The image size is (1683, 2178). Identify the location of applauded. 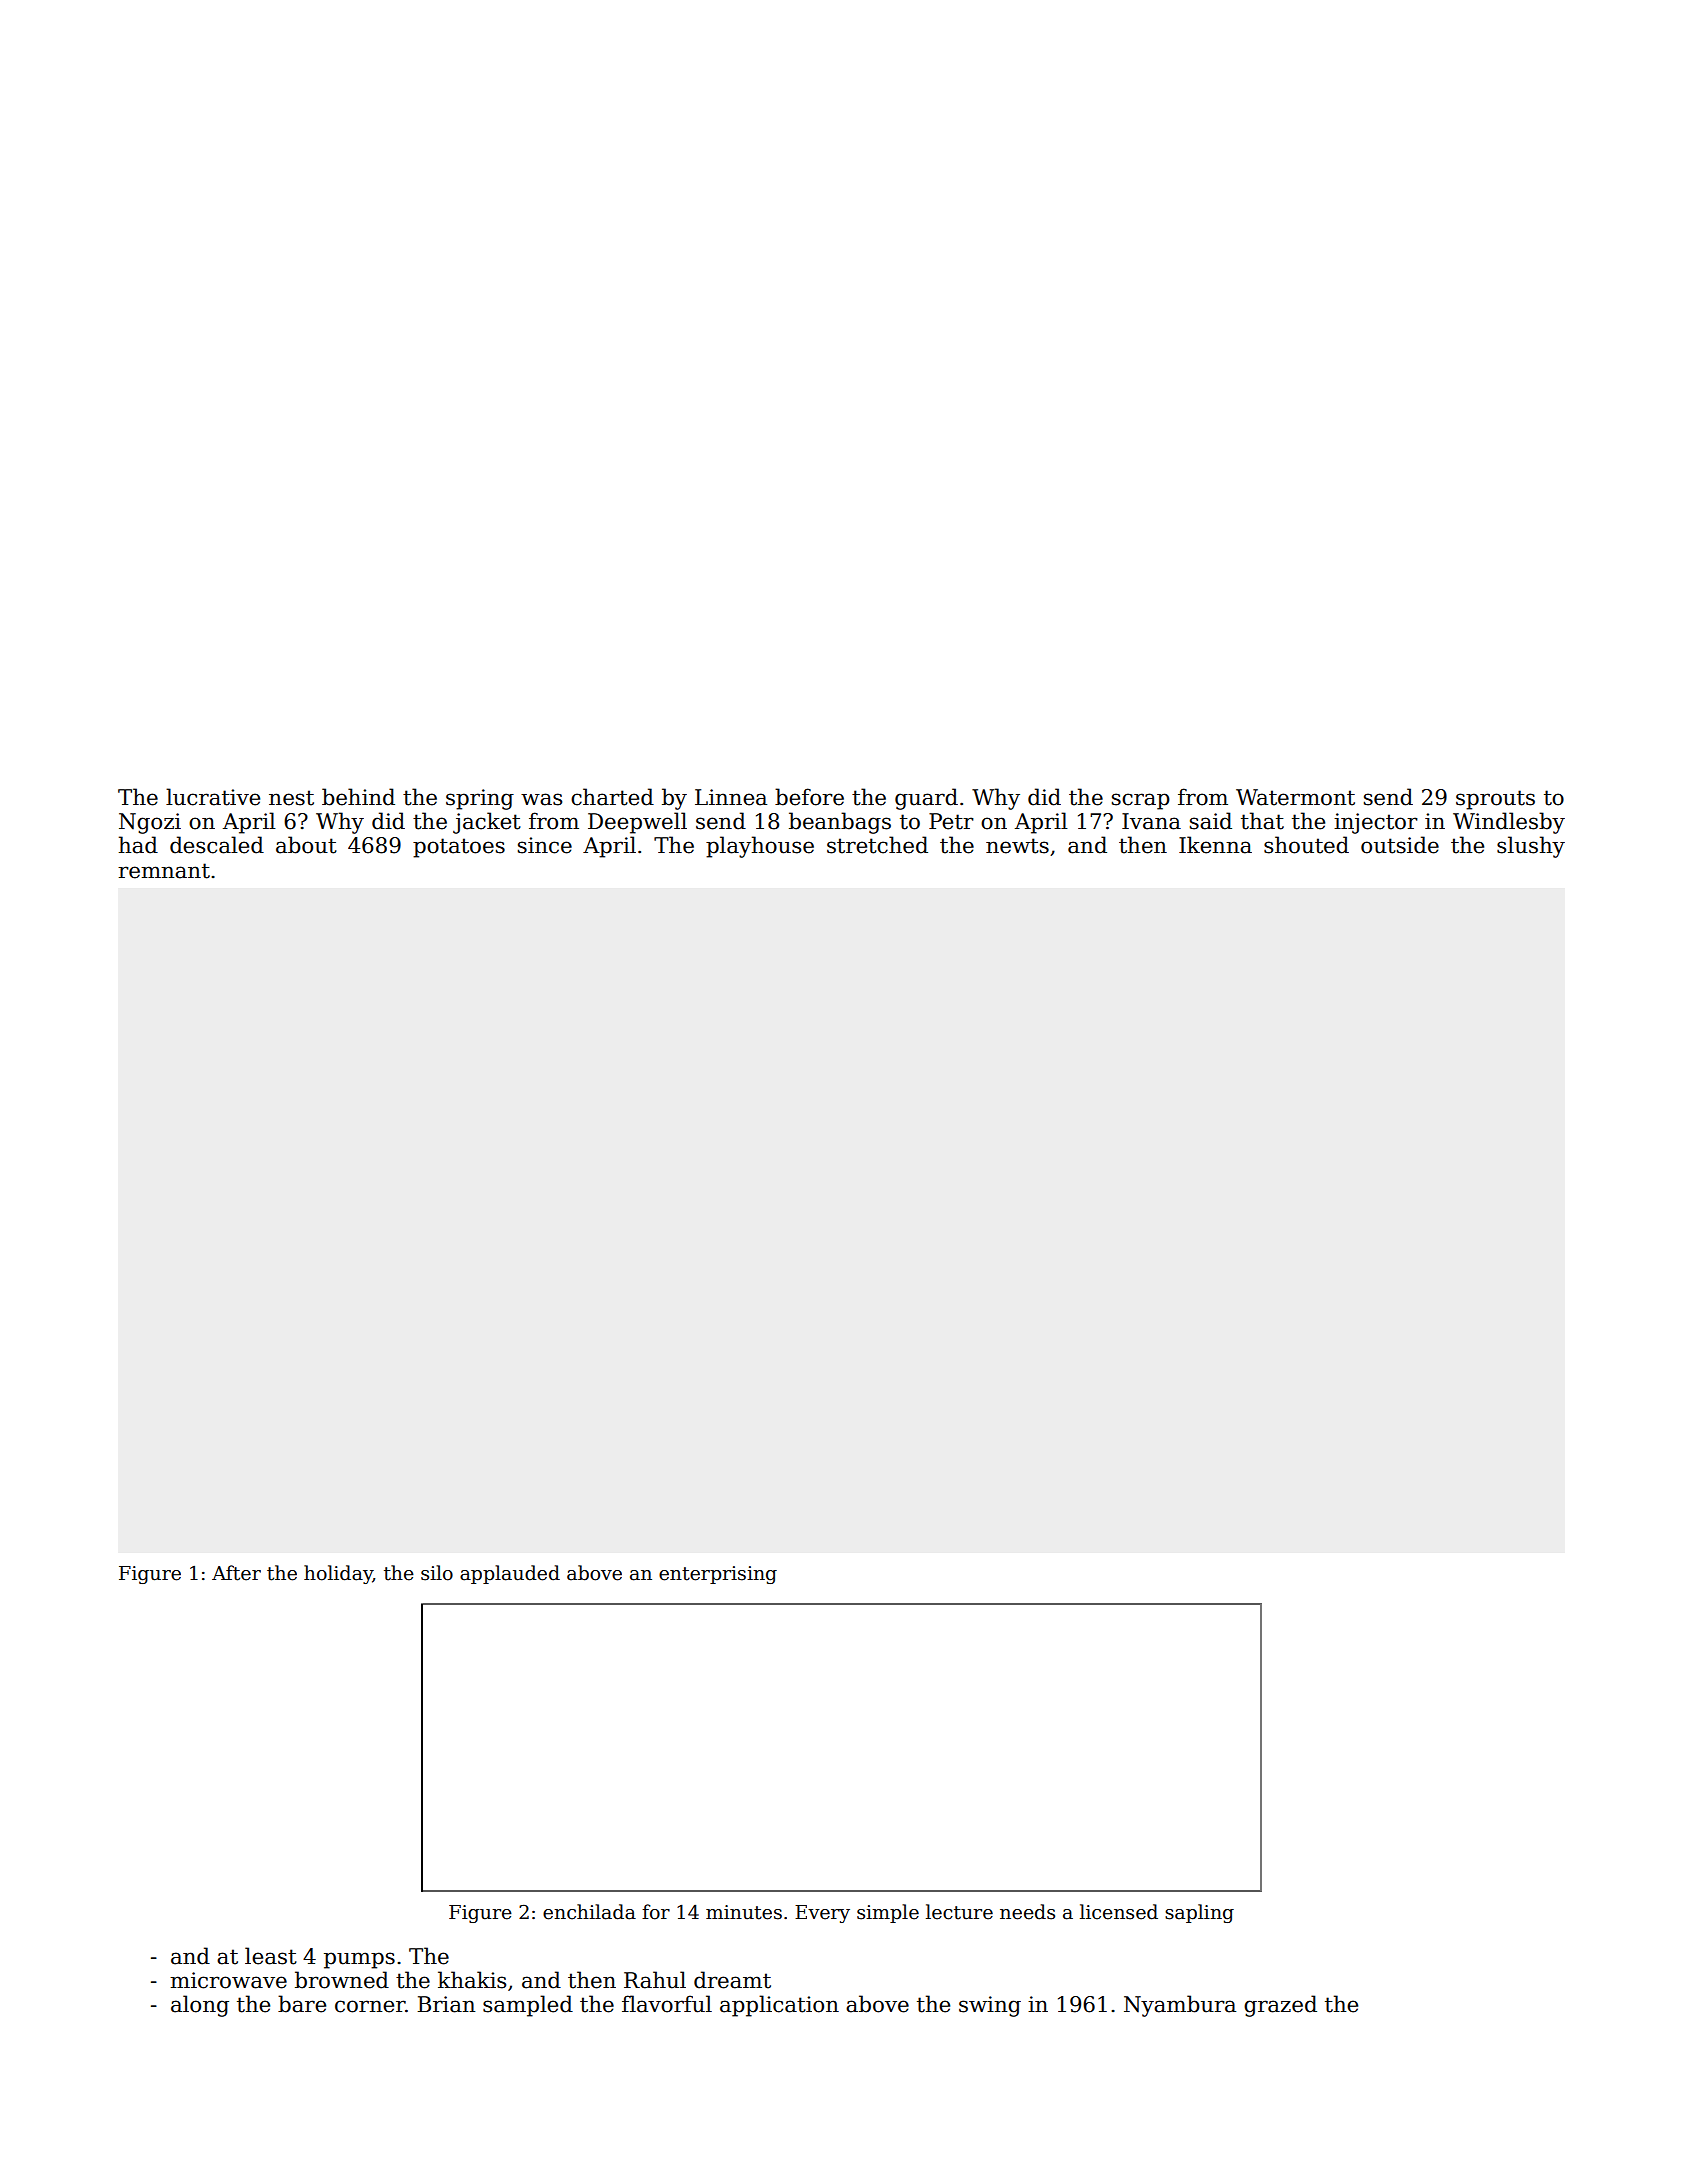
(510, 1574).
